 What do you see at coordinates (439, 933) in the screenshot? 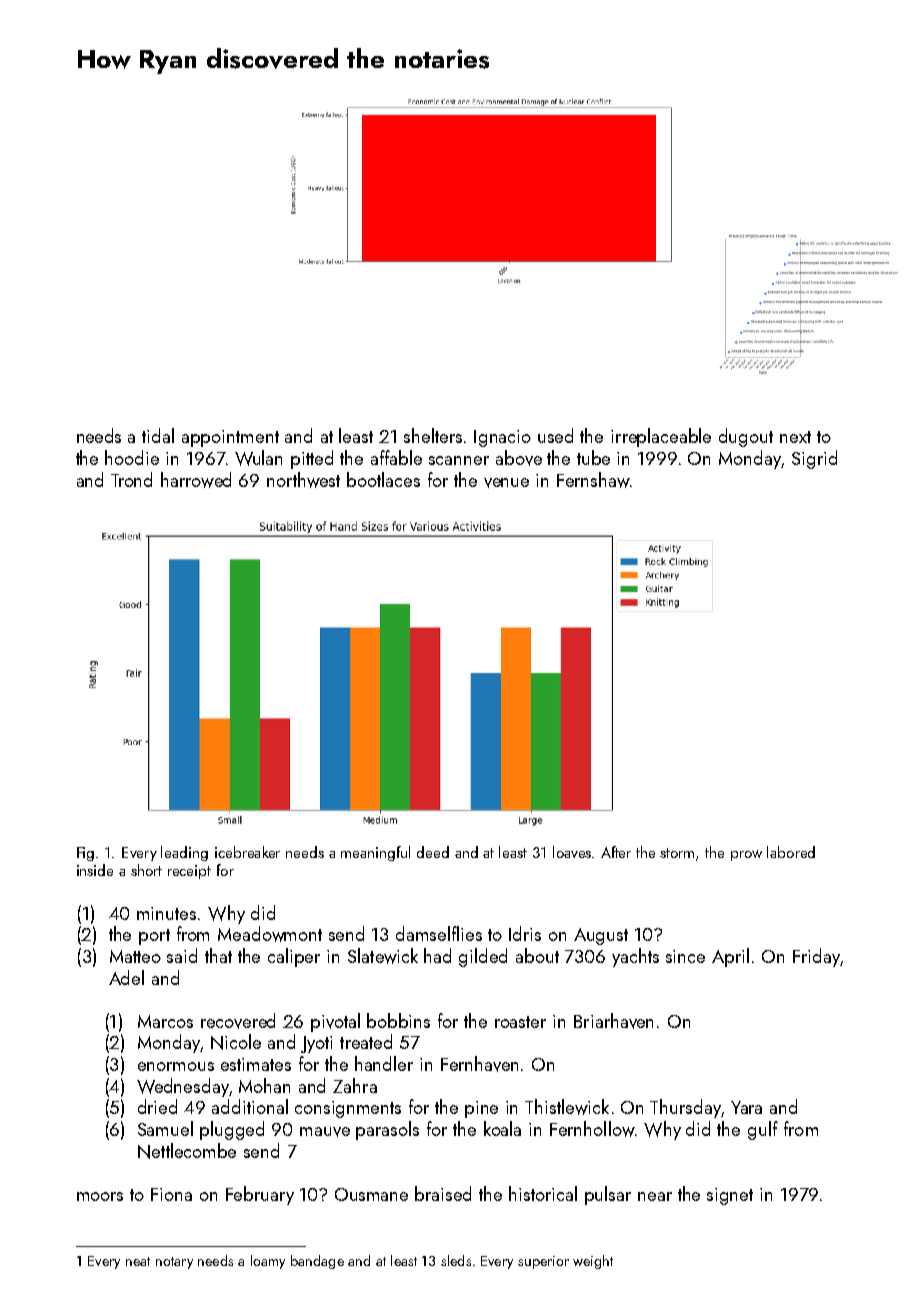
I see `damselflies` at bounding box center [439, 933].
